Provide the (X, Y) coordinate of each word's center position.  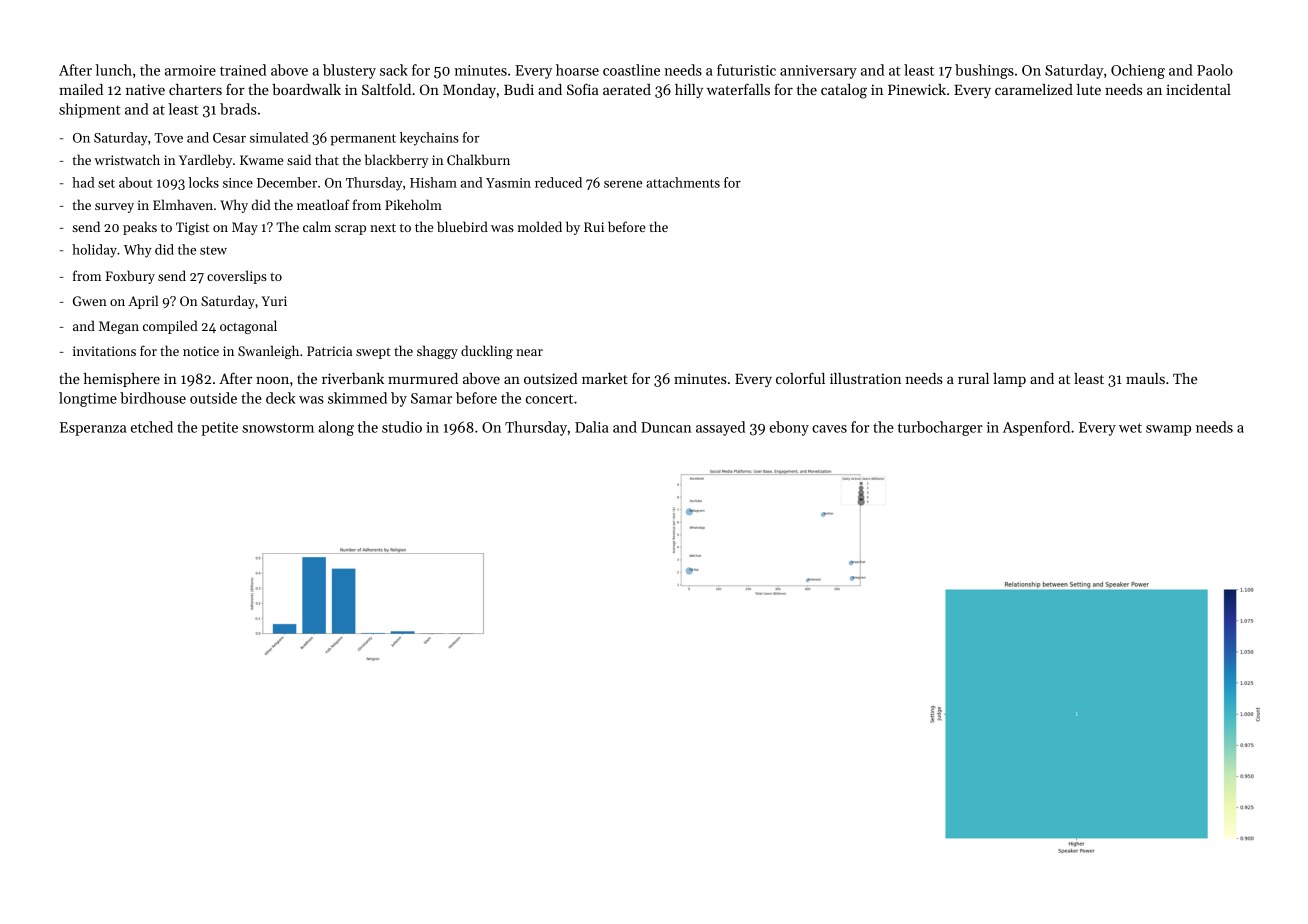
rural (973, 378)
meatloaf (323, 204)
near (529, 352)
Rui (594, 227)
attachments (683, 182)
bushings (984, 71)
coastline (631, 70)
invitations (104, 351)
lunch (113, 70)
